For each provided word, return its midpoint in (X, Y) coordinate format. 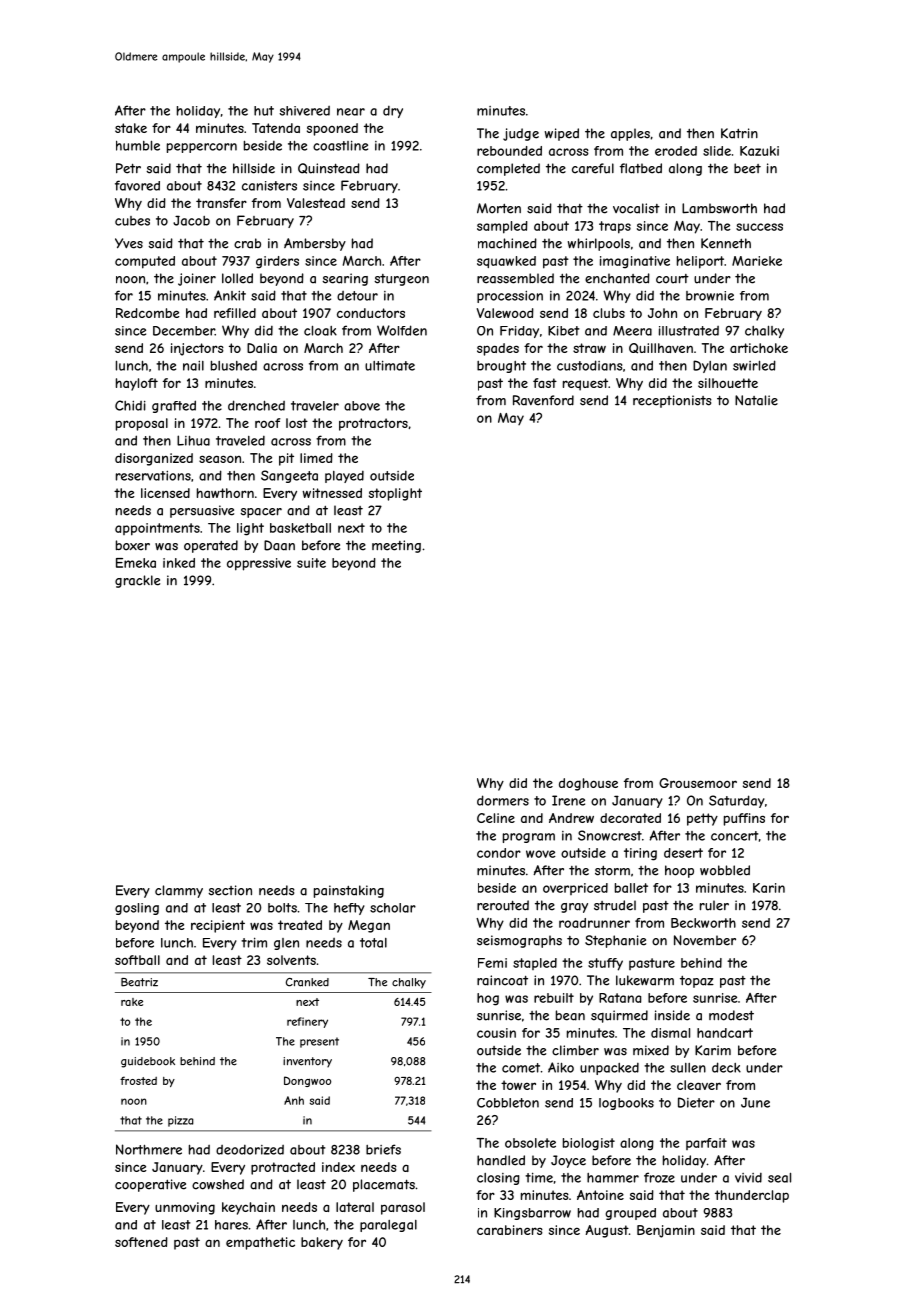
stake (131, 128)
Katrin (739, 133)
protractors (373, 424)
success (759, 227)
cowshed (218, 1184)
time (539, 1177)
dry (393, 112)
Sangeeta (289, 476)
